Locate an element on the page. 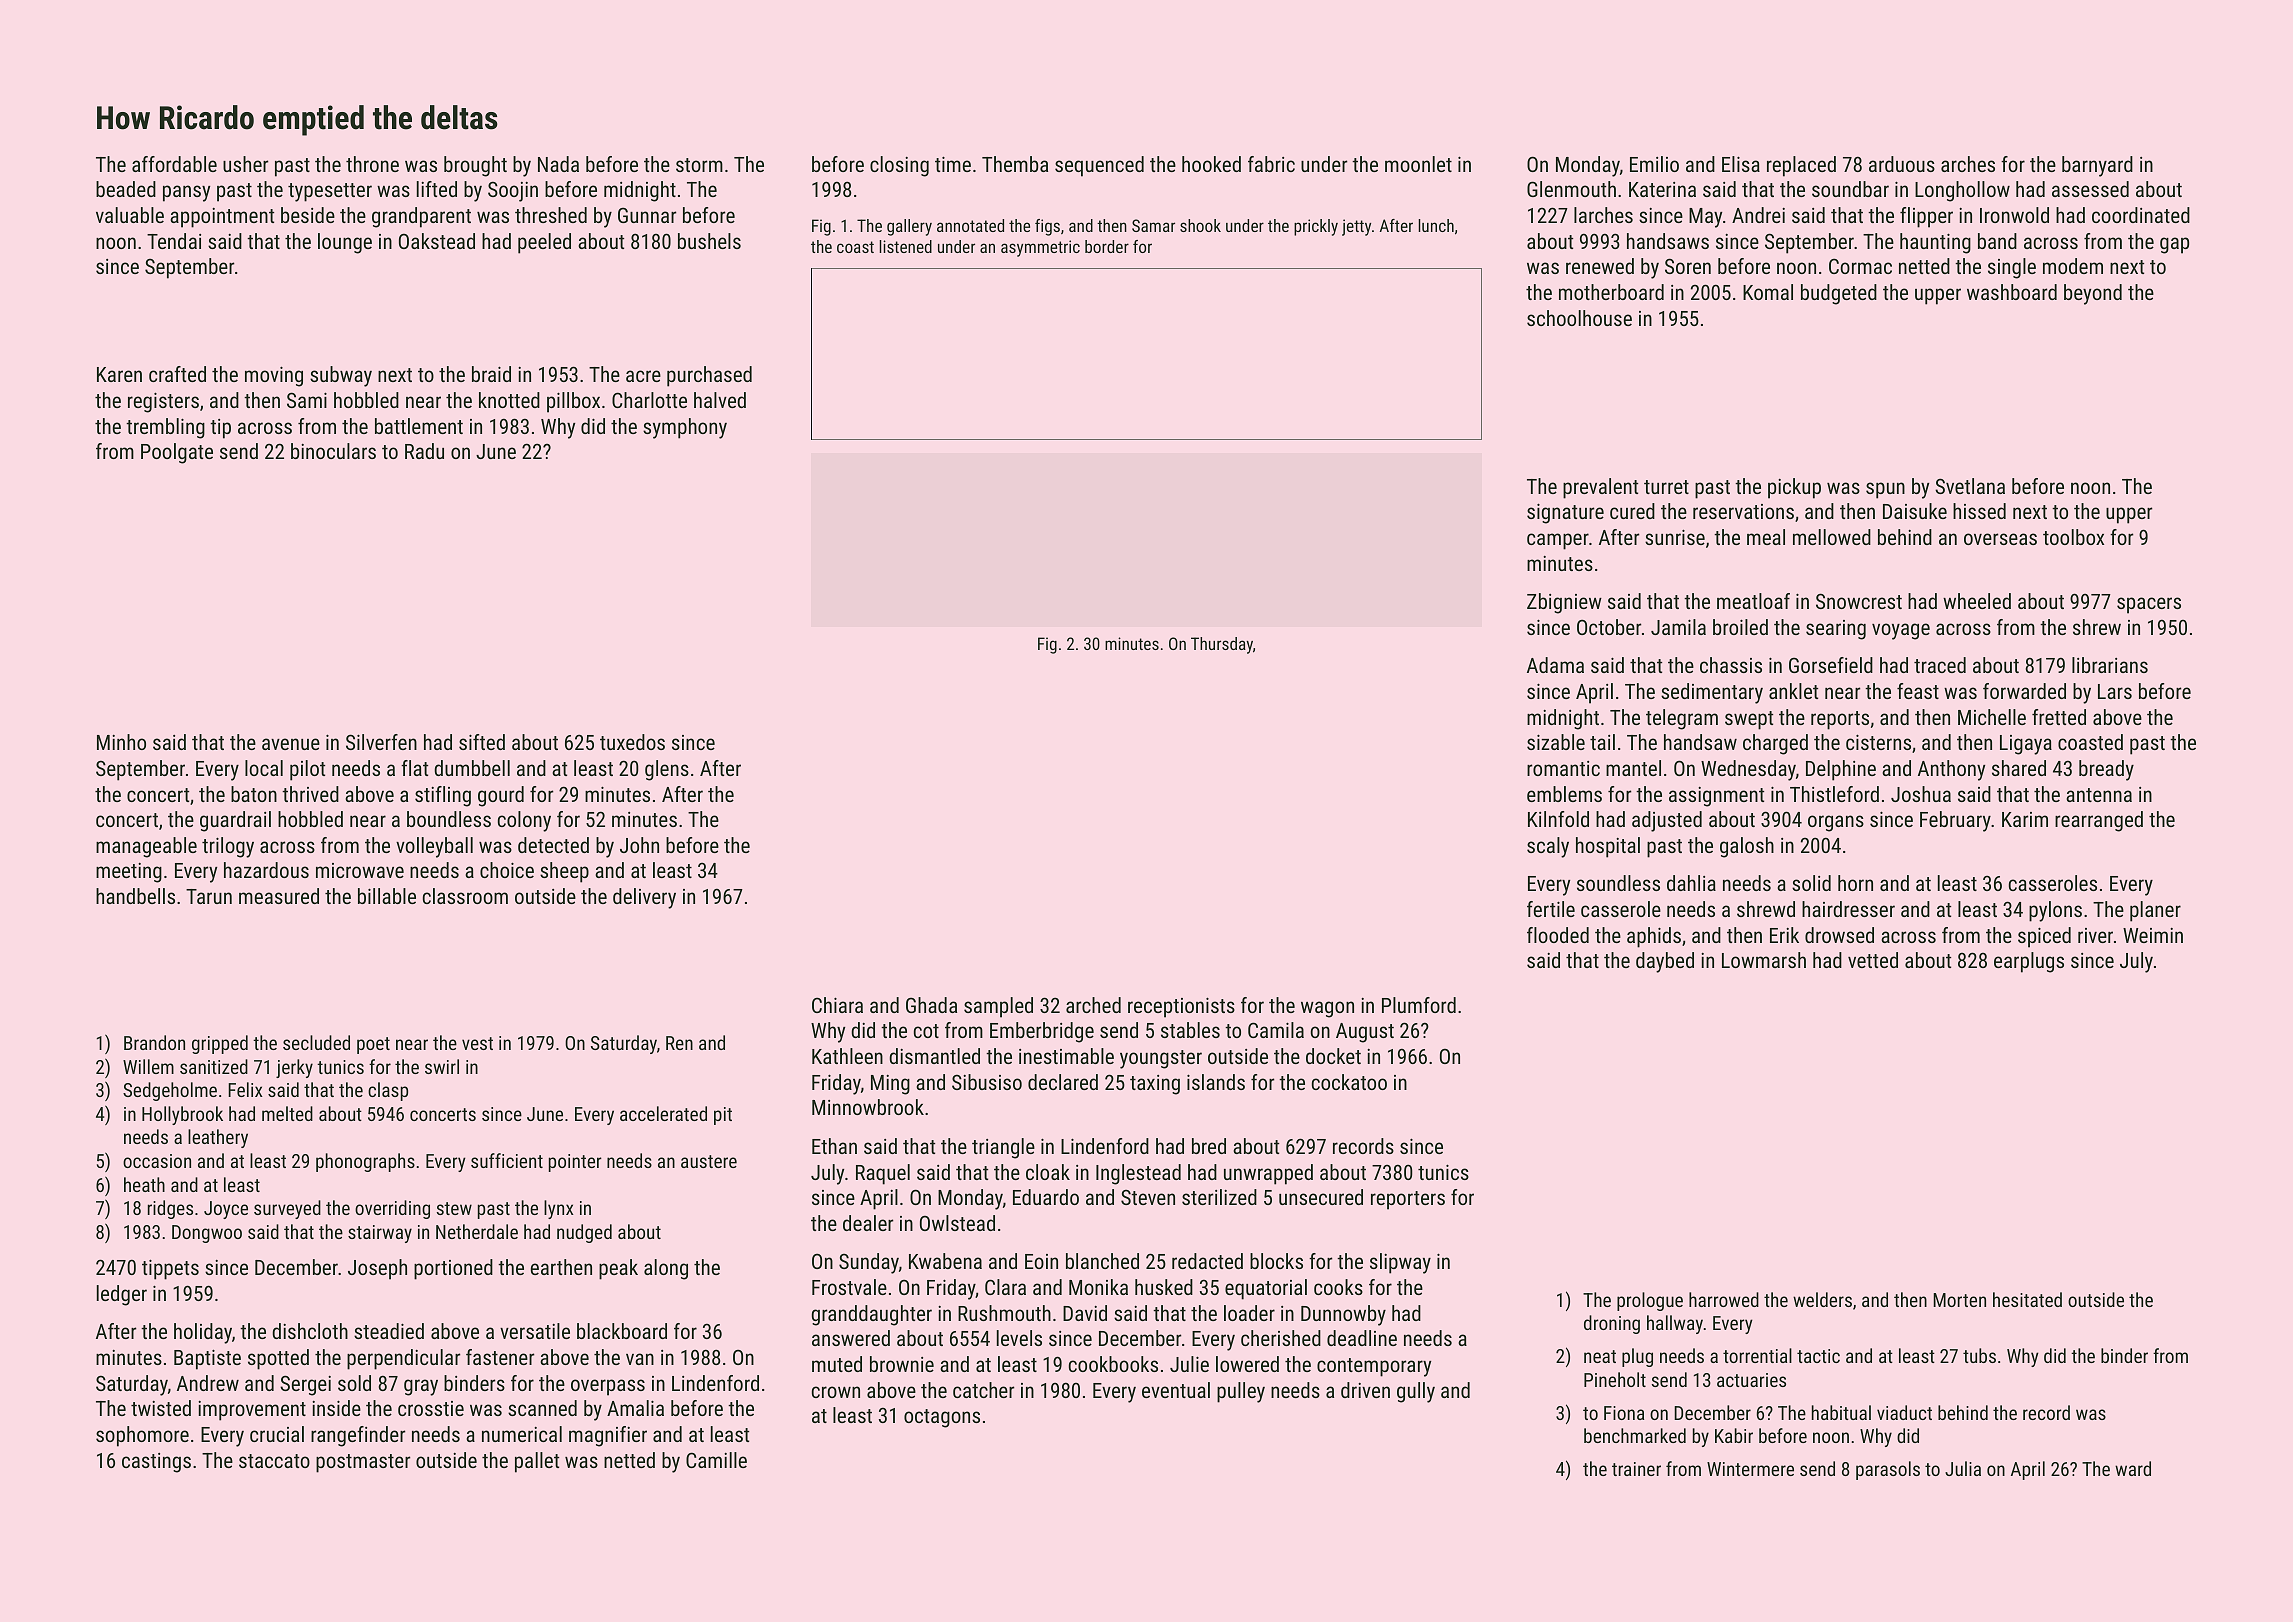 The image size is (2293, 1622). Thursday is located at coordinates (1222, 645).
